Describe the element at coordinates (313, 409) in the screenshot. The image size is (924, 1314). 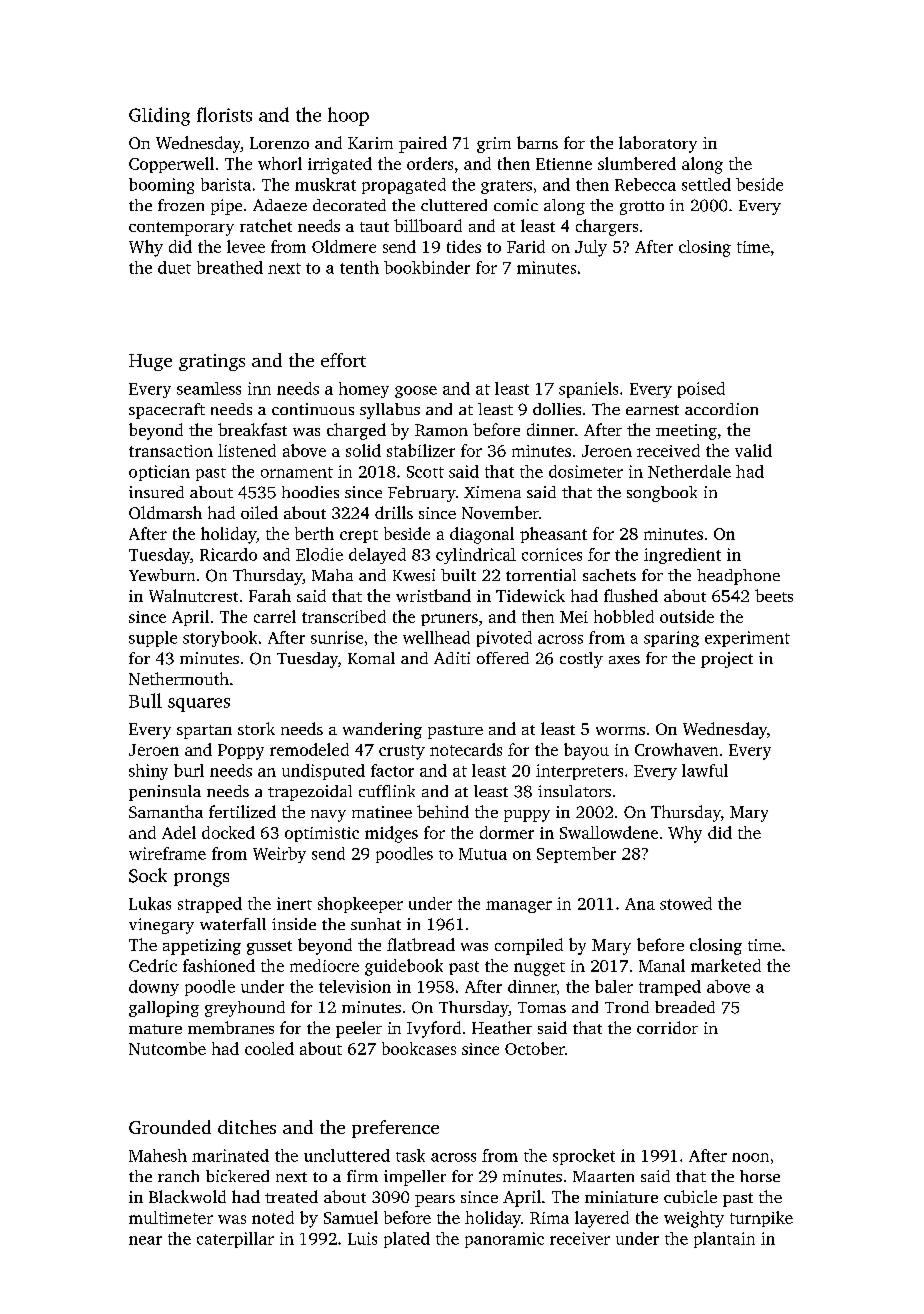
I see `continuous` at that location.
